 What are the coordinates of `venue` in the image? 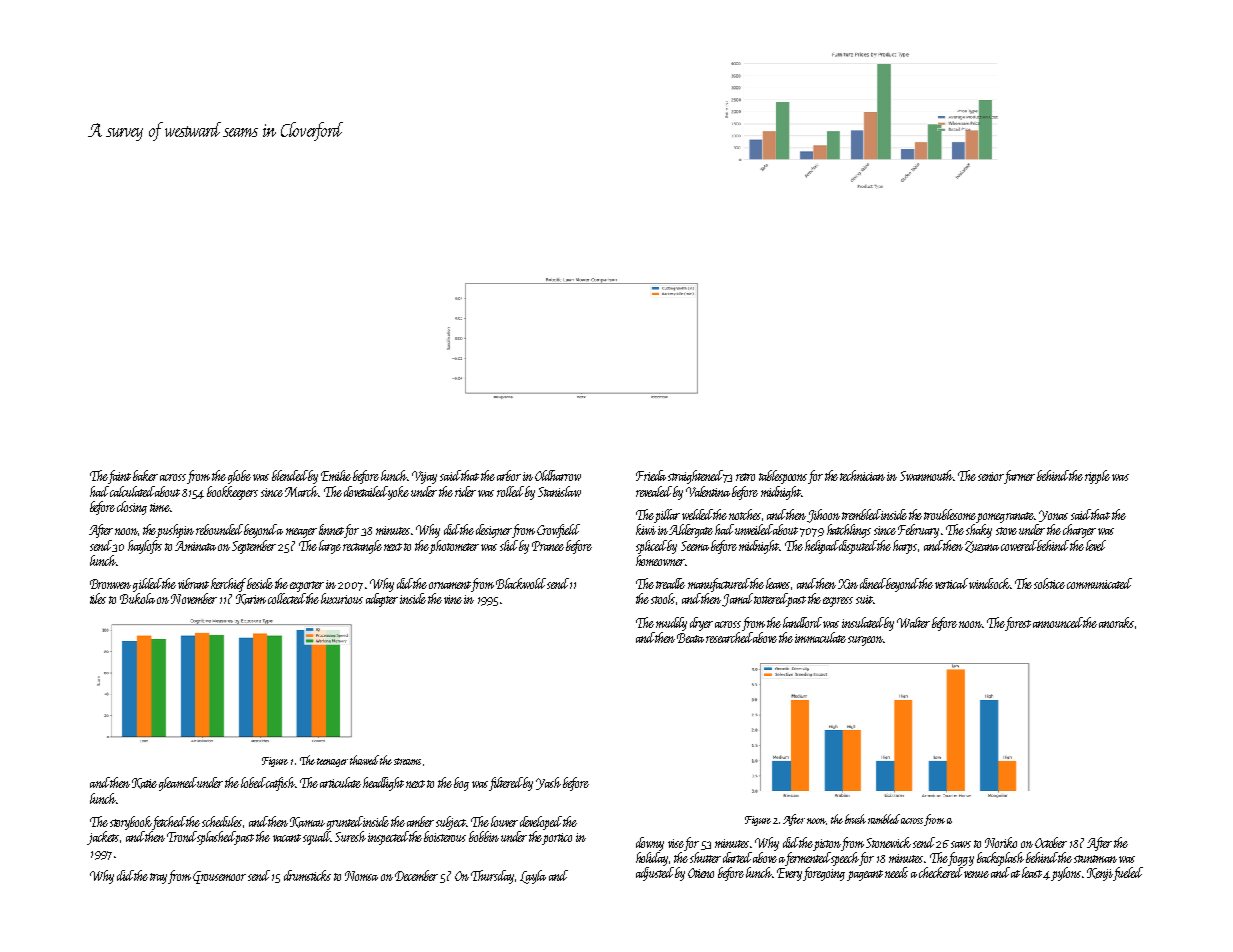 It's located at (976, 874).
